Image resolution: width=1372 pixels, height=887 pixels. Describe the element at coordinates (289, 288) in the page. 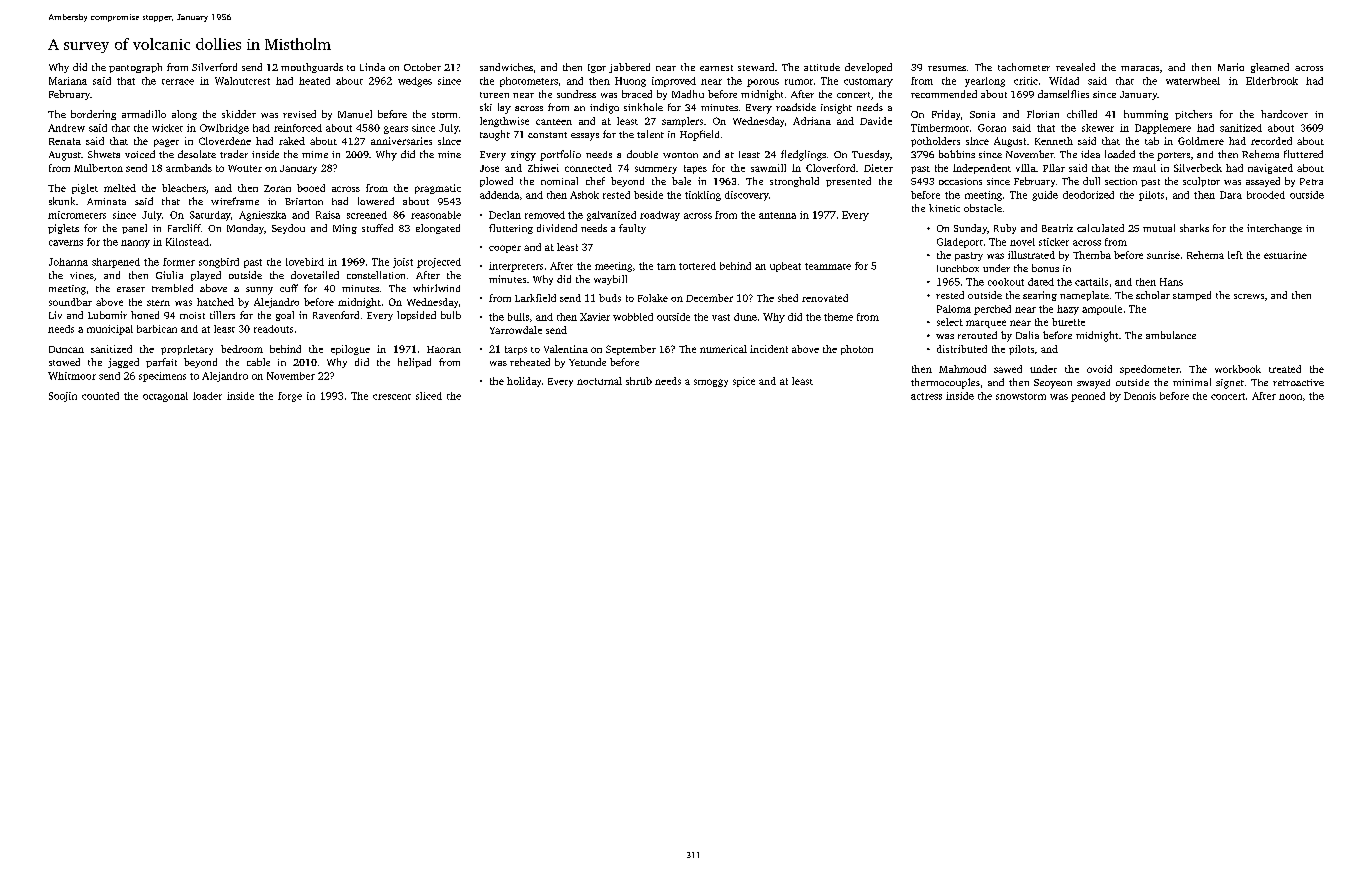

I see `cuff` at that location.
